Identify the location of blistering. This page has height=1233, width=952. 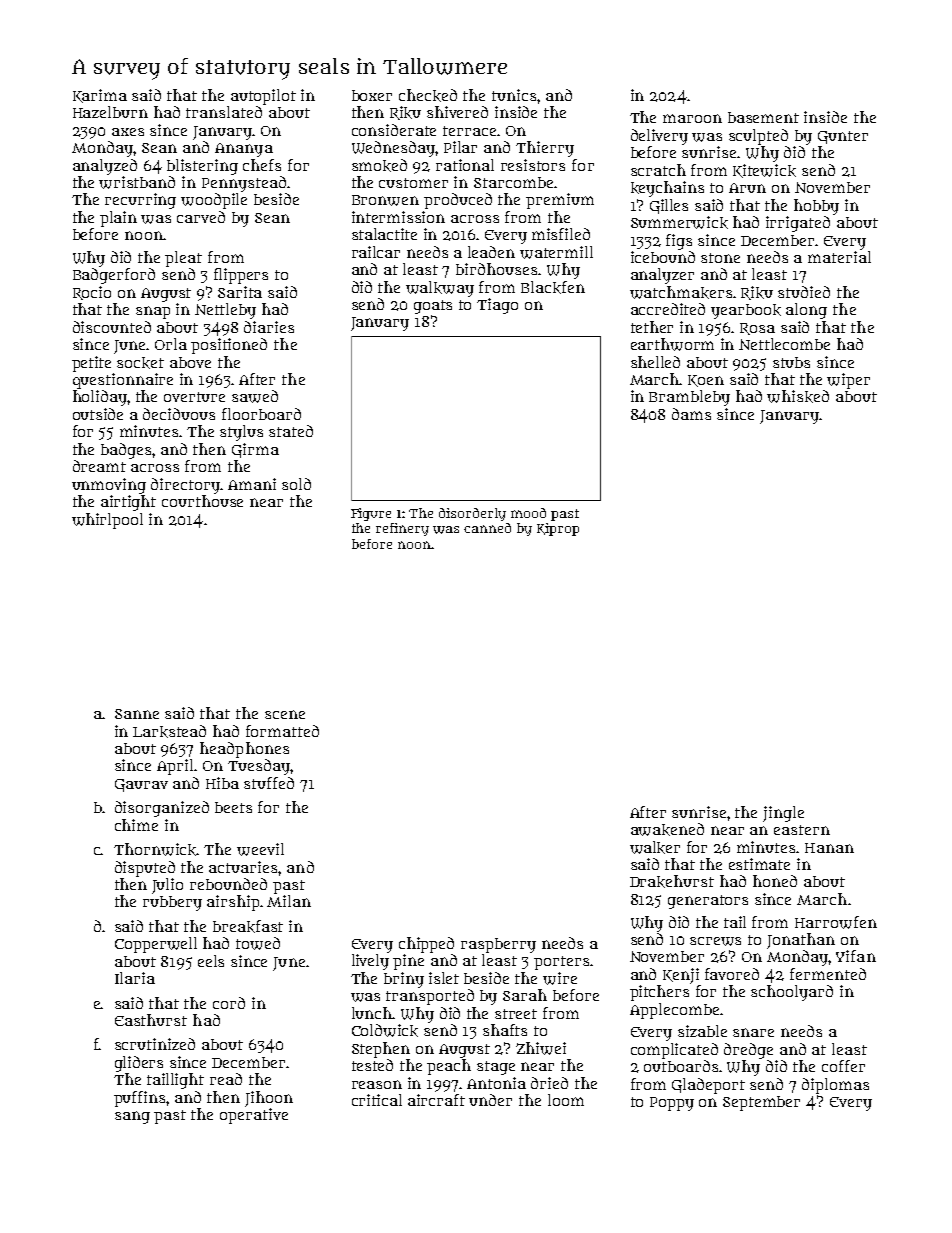
(202, 167).
